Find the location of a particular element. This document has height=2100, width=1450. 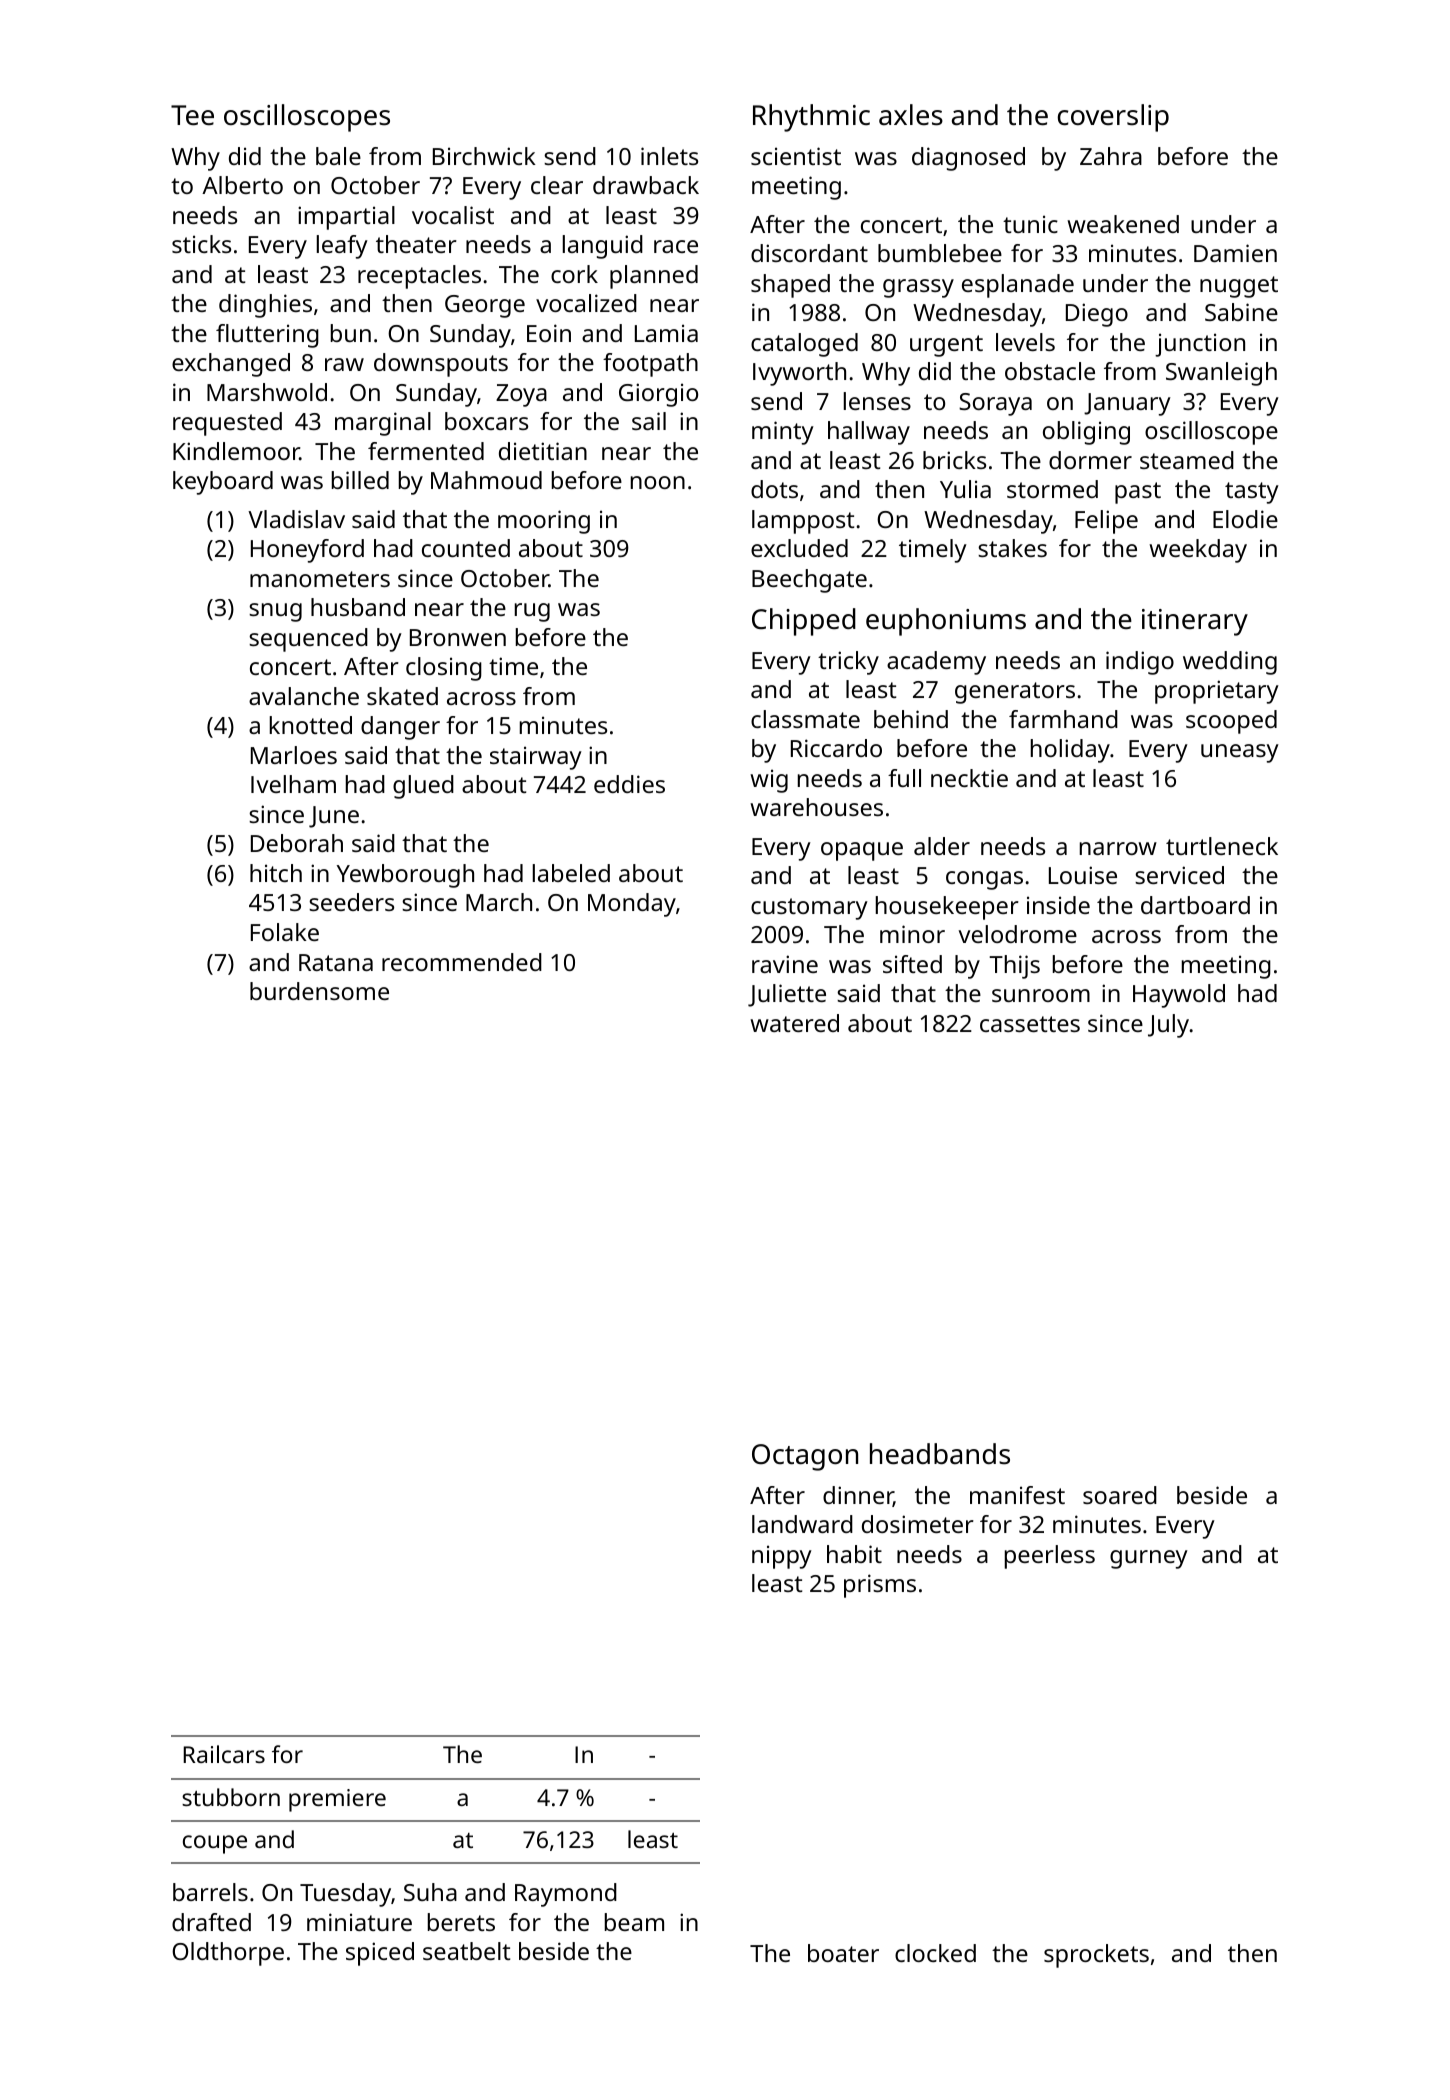

turtleneck is located at coordinates (1222, 846).
